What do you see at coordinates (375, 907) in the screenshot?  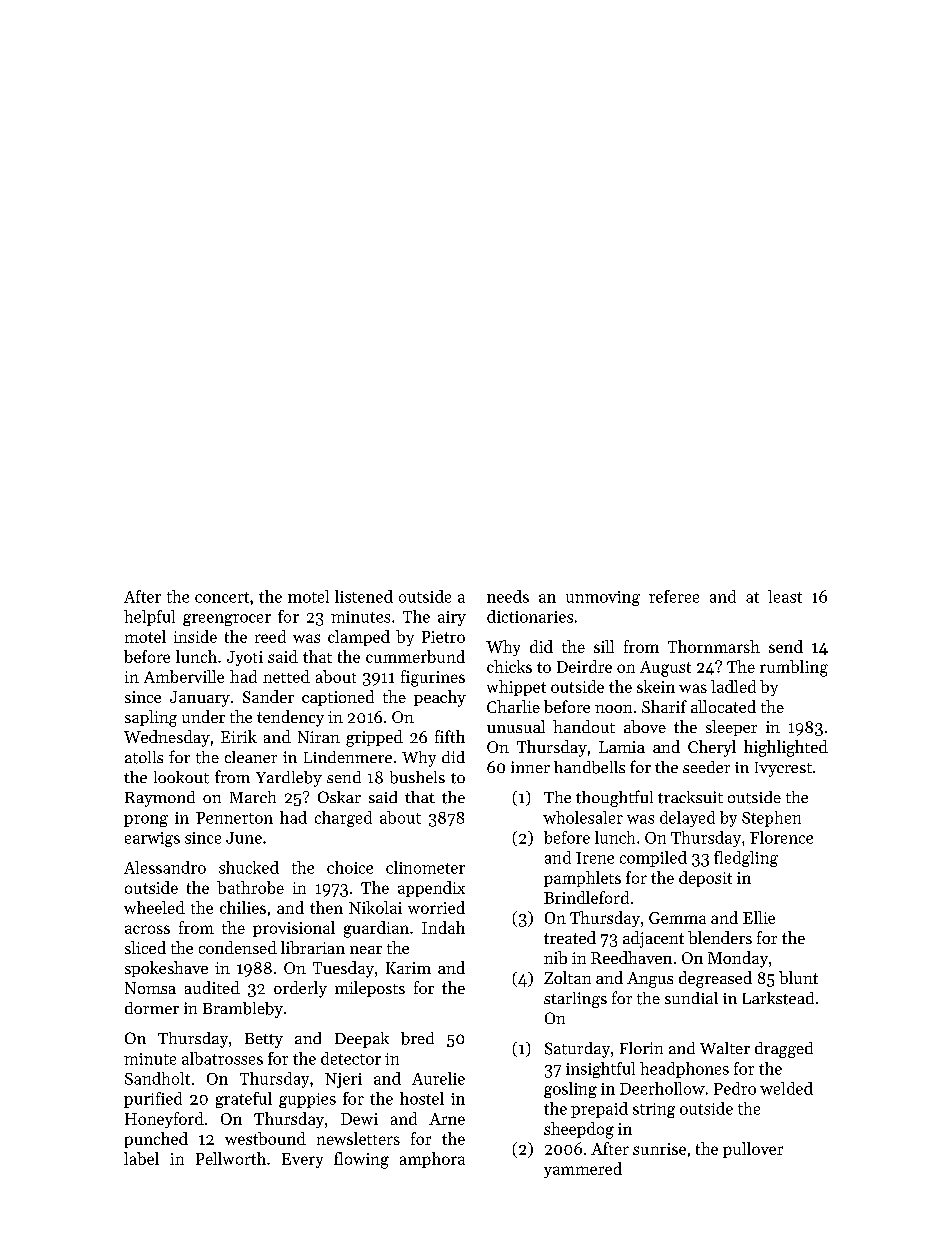 I see `Nikolai` at bounding box center [375, 907].
